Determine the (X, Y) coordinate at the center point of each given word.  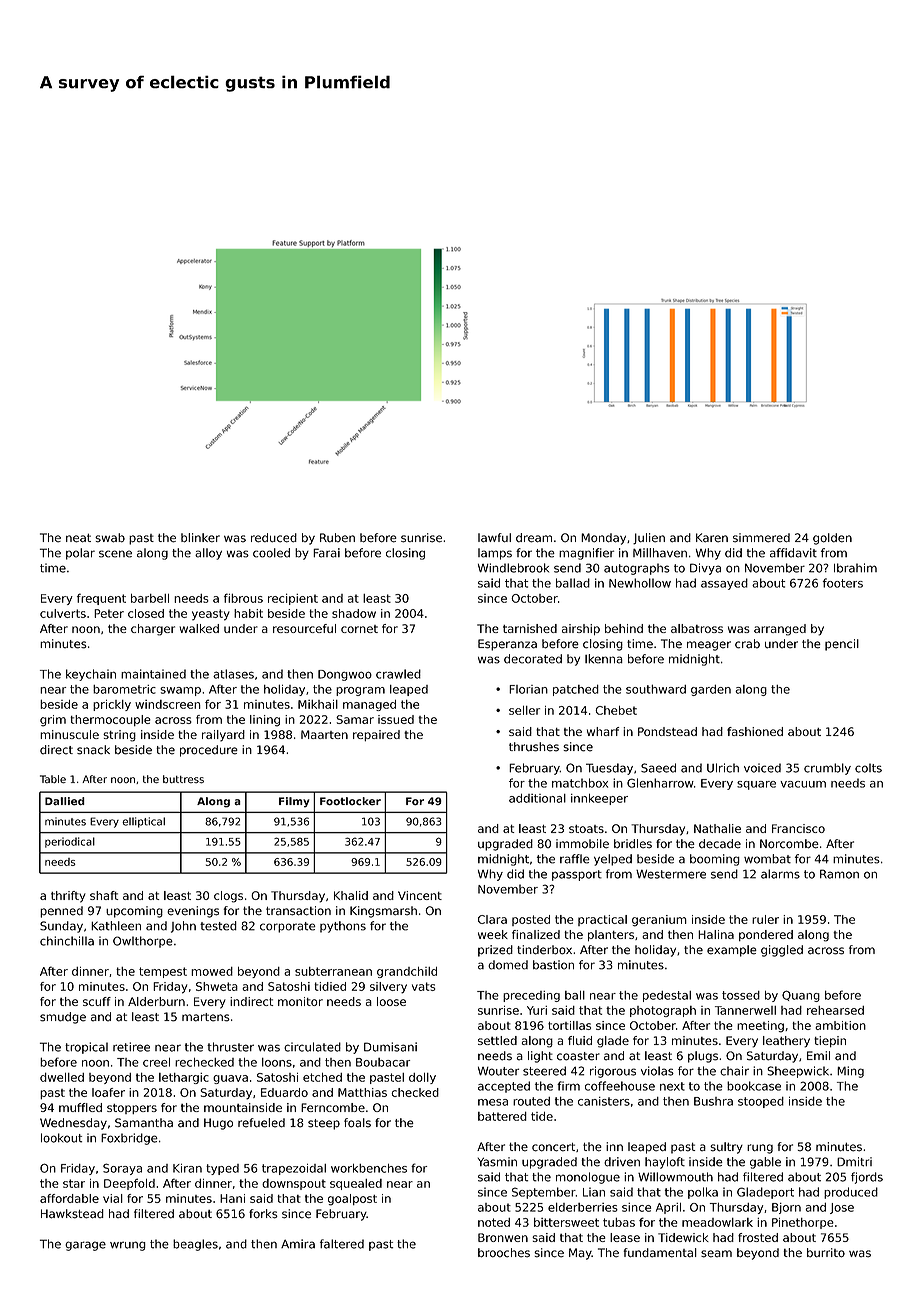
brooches (504, 1253)
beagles (195, 1245)
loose (391, 1001)
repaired (376, 736)
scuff (97, 1001)
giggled (782, 951)
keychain (91, 675)
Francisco (798, 828)
